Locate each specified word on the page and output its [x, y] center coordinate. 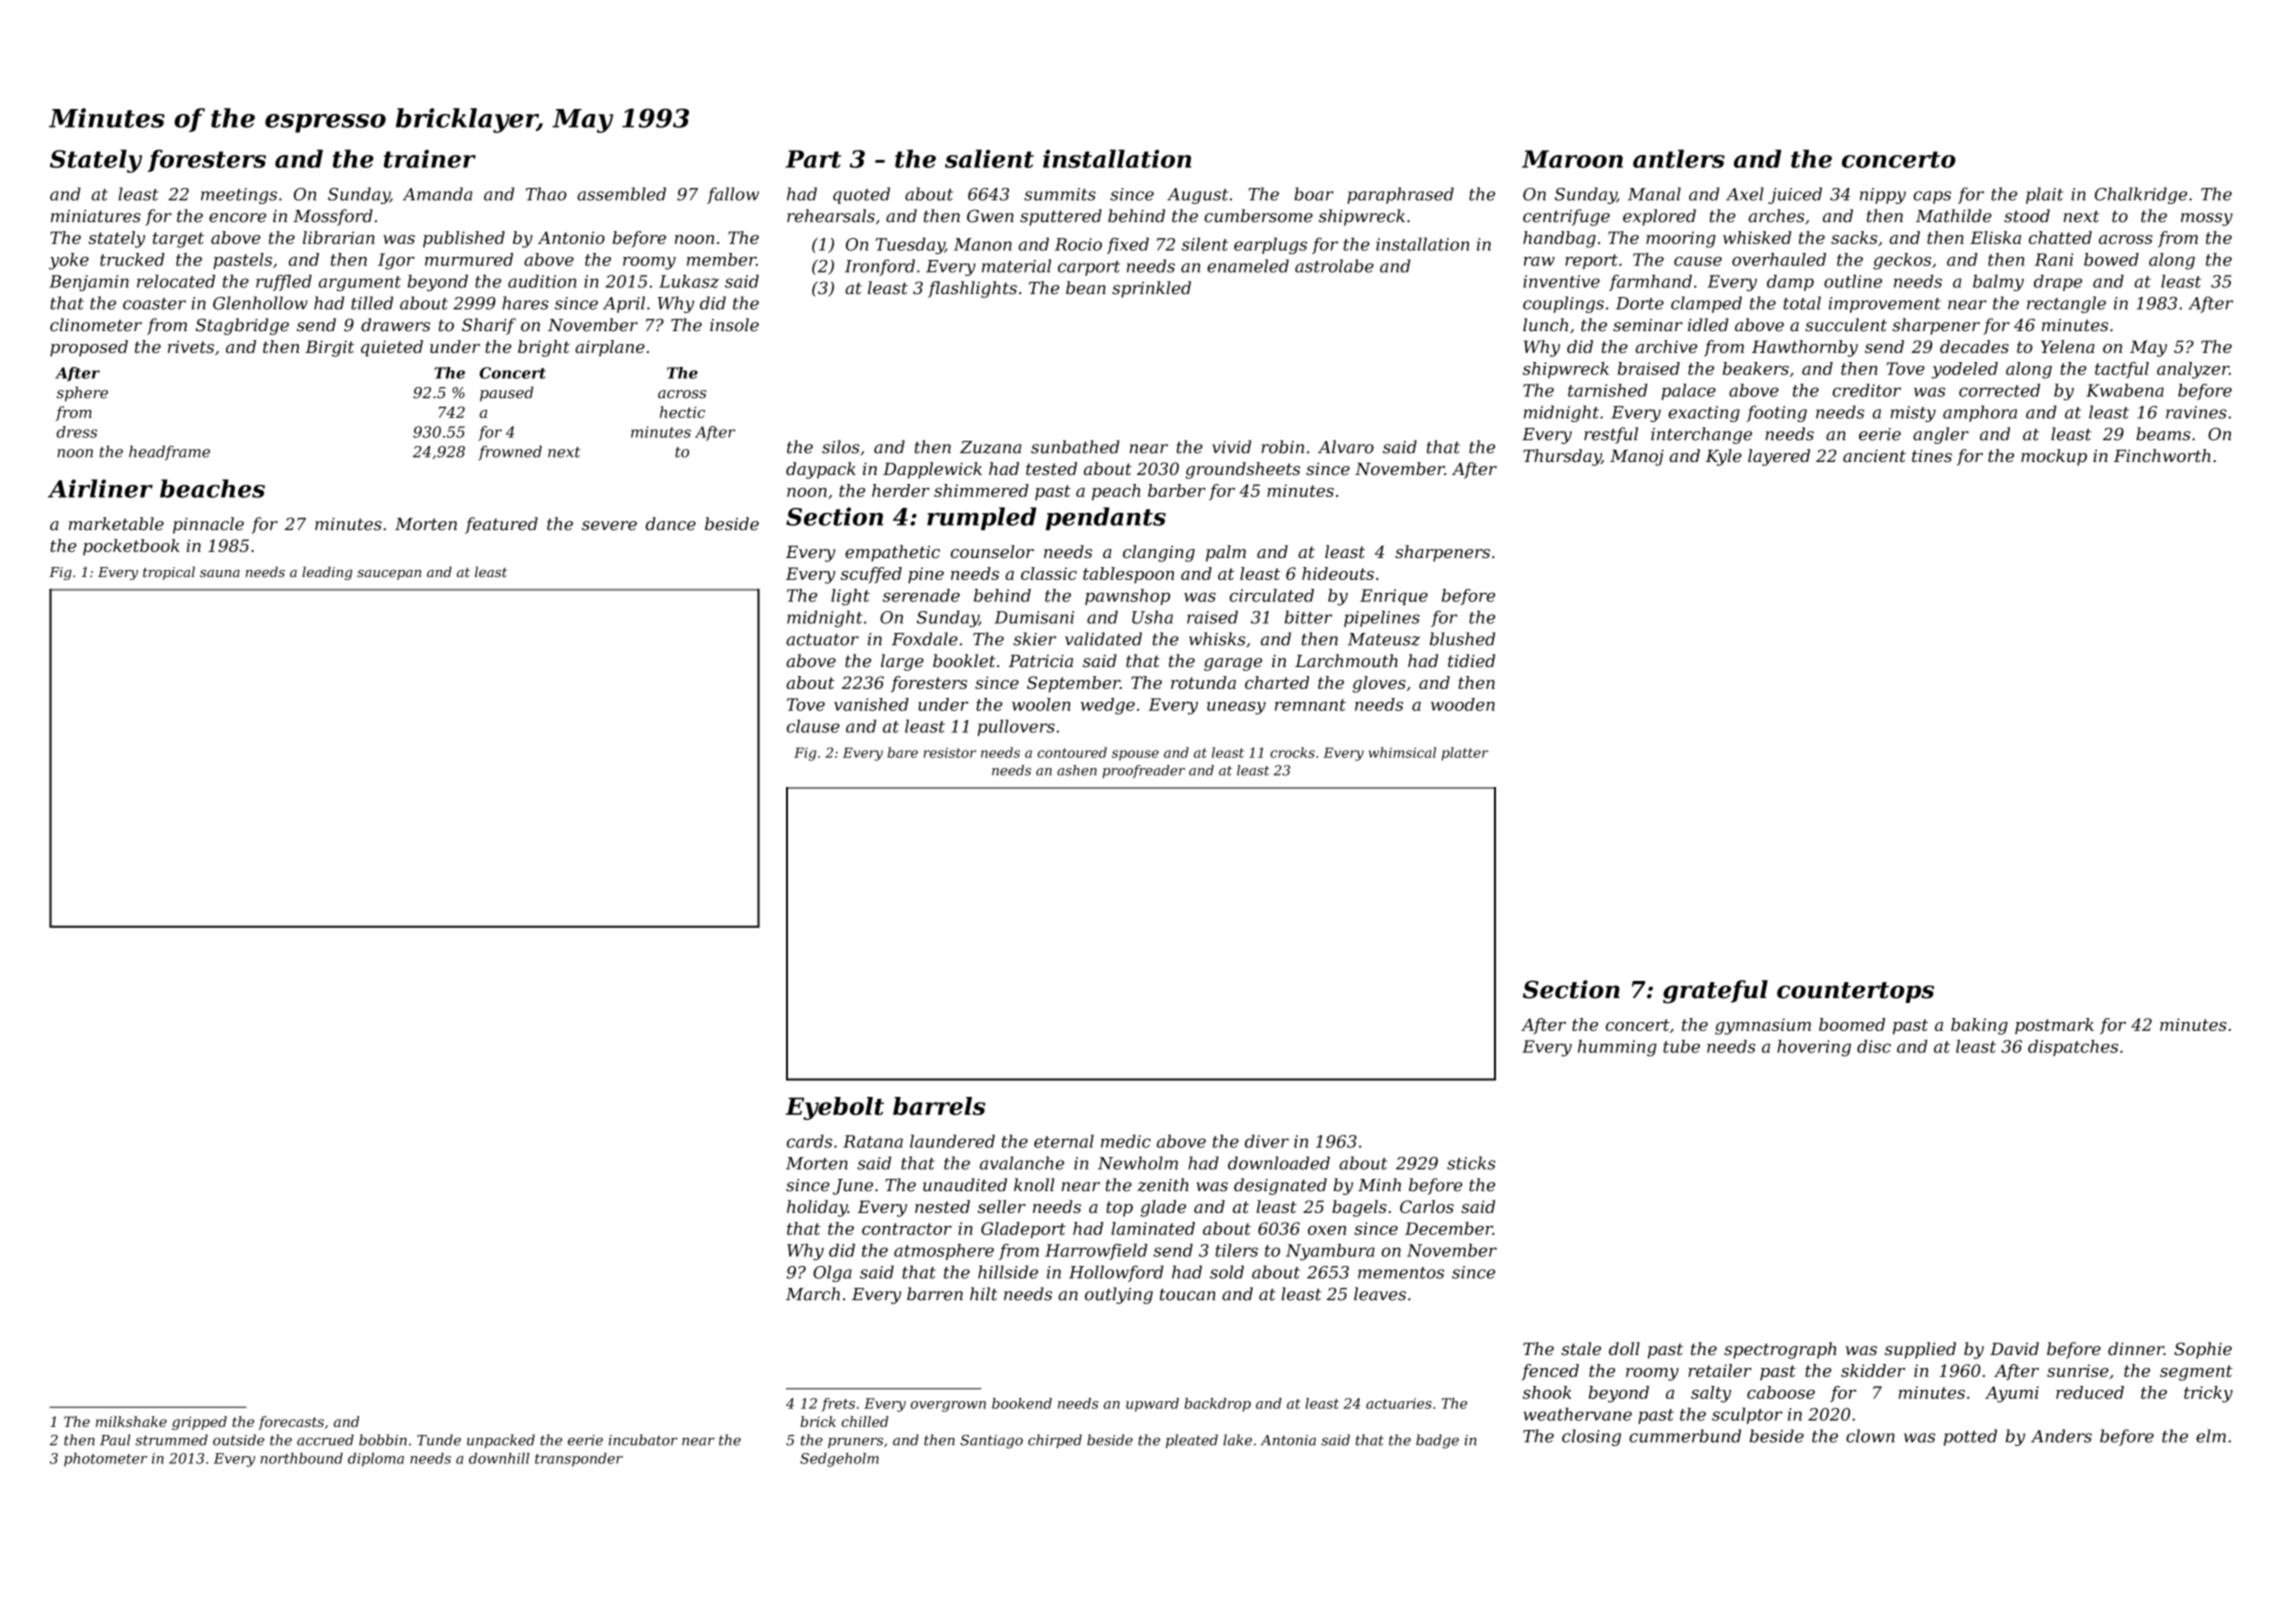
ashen [1077, 770]
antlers [1679, 158]
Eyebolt [834, 1108]
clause [813, 726]
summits [1060, 194]
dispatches [2073, 1048]
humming [1617, 1048]
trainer [430, 159]
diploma [376, 1460]
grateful [1715, 992]
